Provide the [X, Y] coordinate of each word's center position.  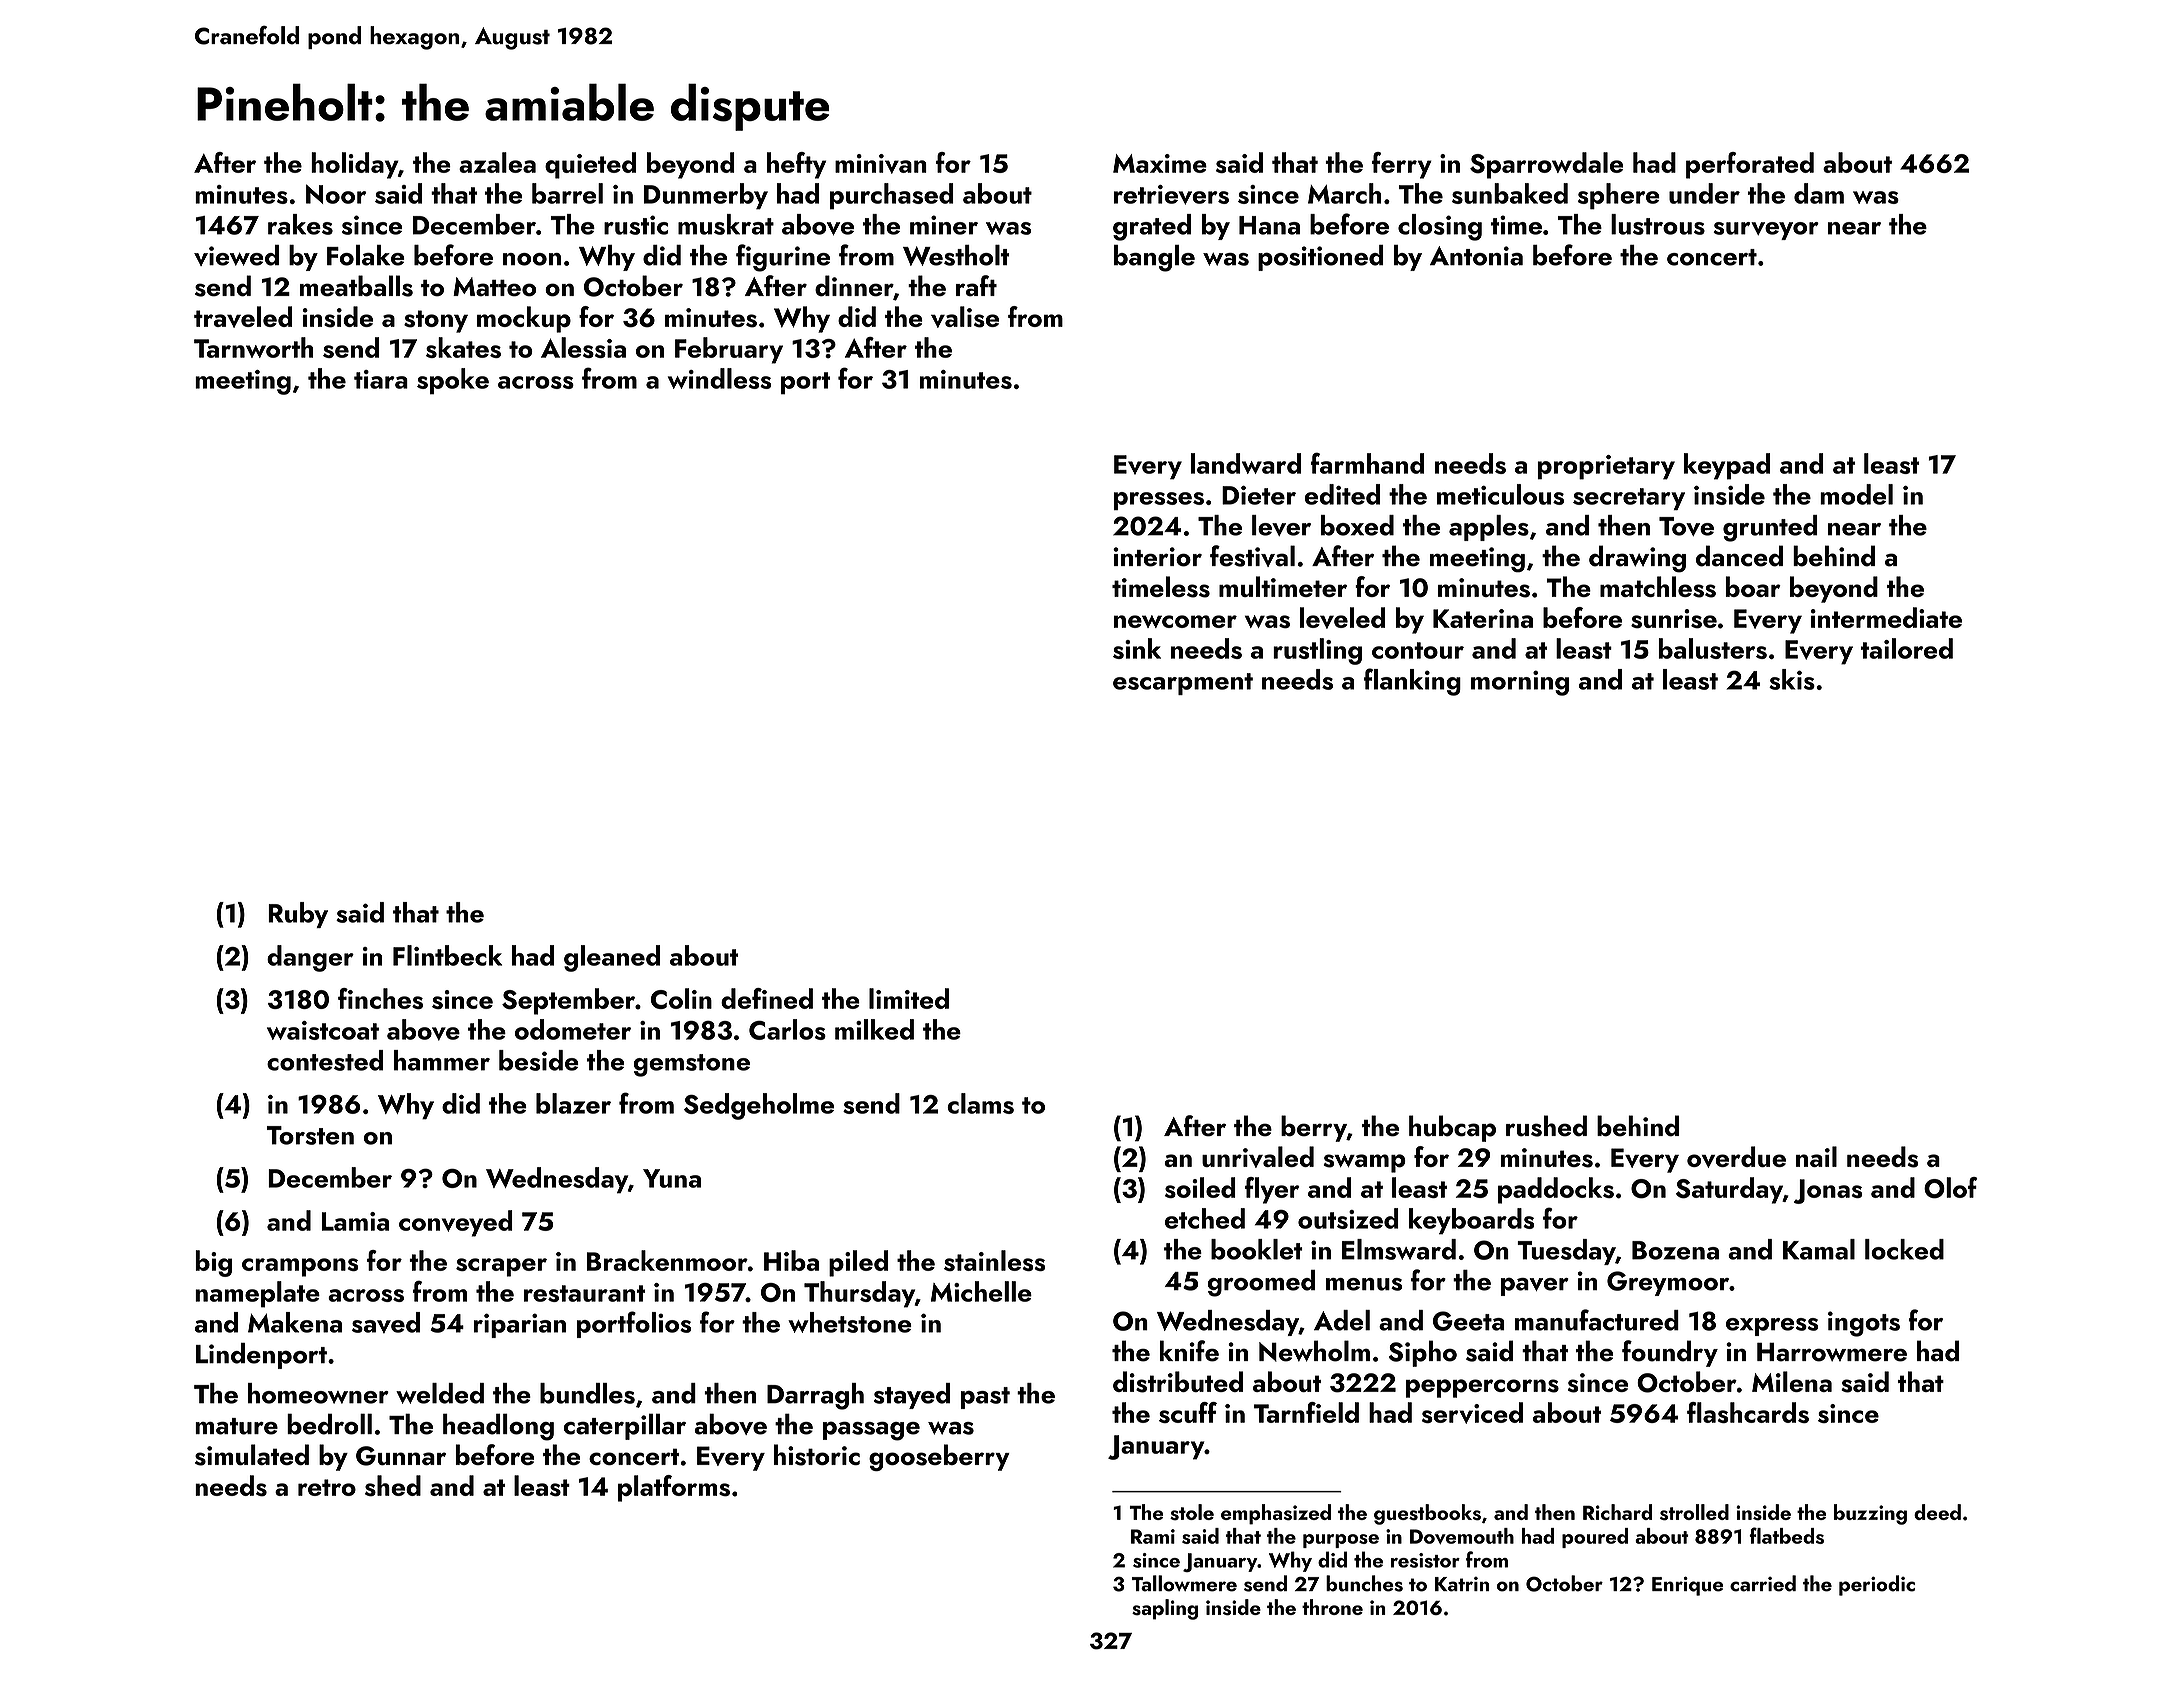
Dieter [1259, 495]
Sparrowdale [1546, 165]
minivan [881, 164]
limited [909, 998]
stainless [994, 1260]
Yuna [672, 1178]
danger [310, 958]
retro [327, 1487]
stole [1192, 1512]
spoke [453, 381]
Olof [1951, 1188]
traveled [243, 317]
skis [1792, 679]
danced [1739, 556]
